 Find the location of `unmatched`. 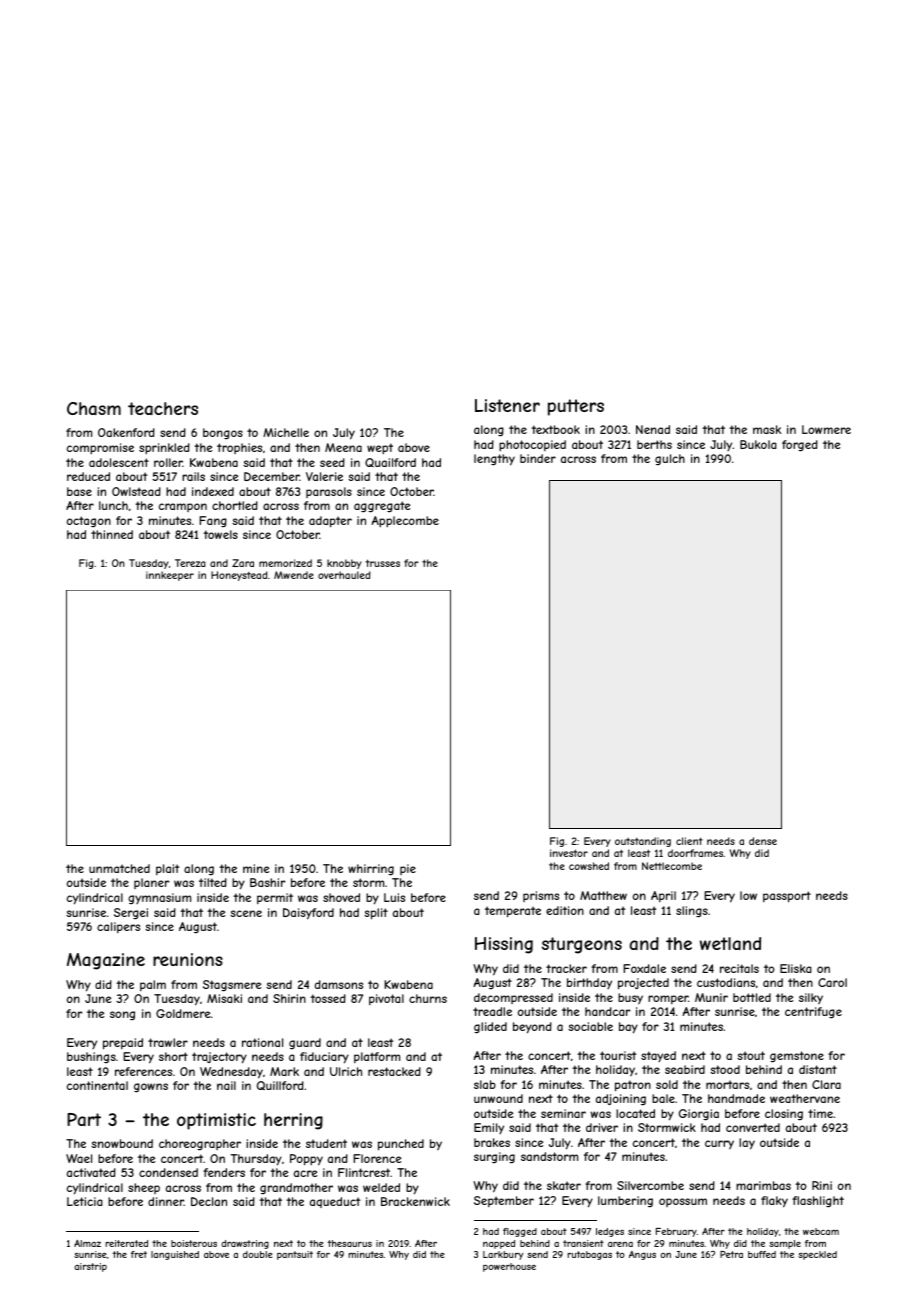

unmatched is located at coordinates (119, 868).
